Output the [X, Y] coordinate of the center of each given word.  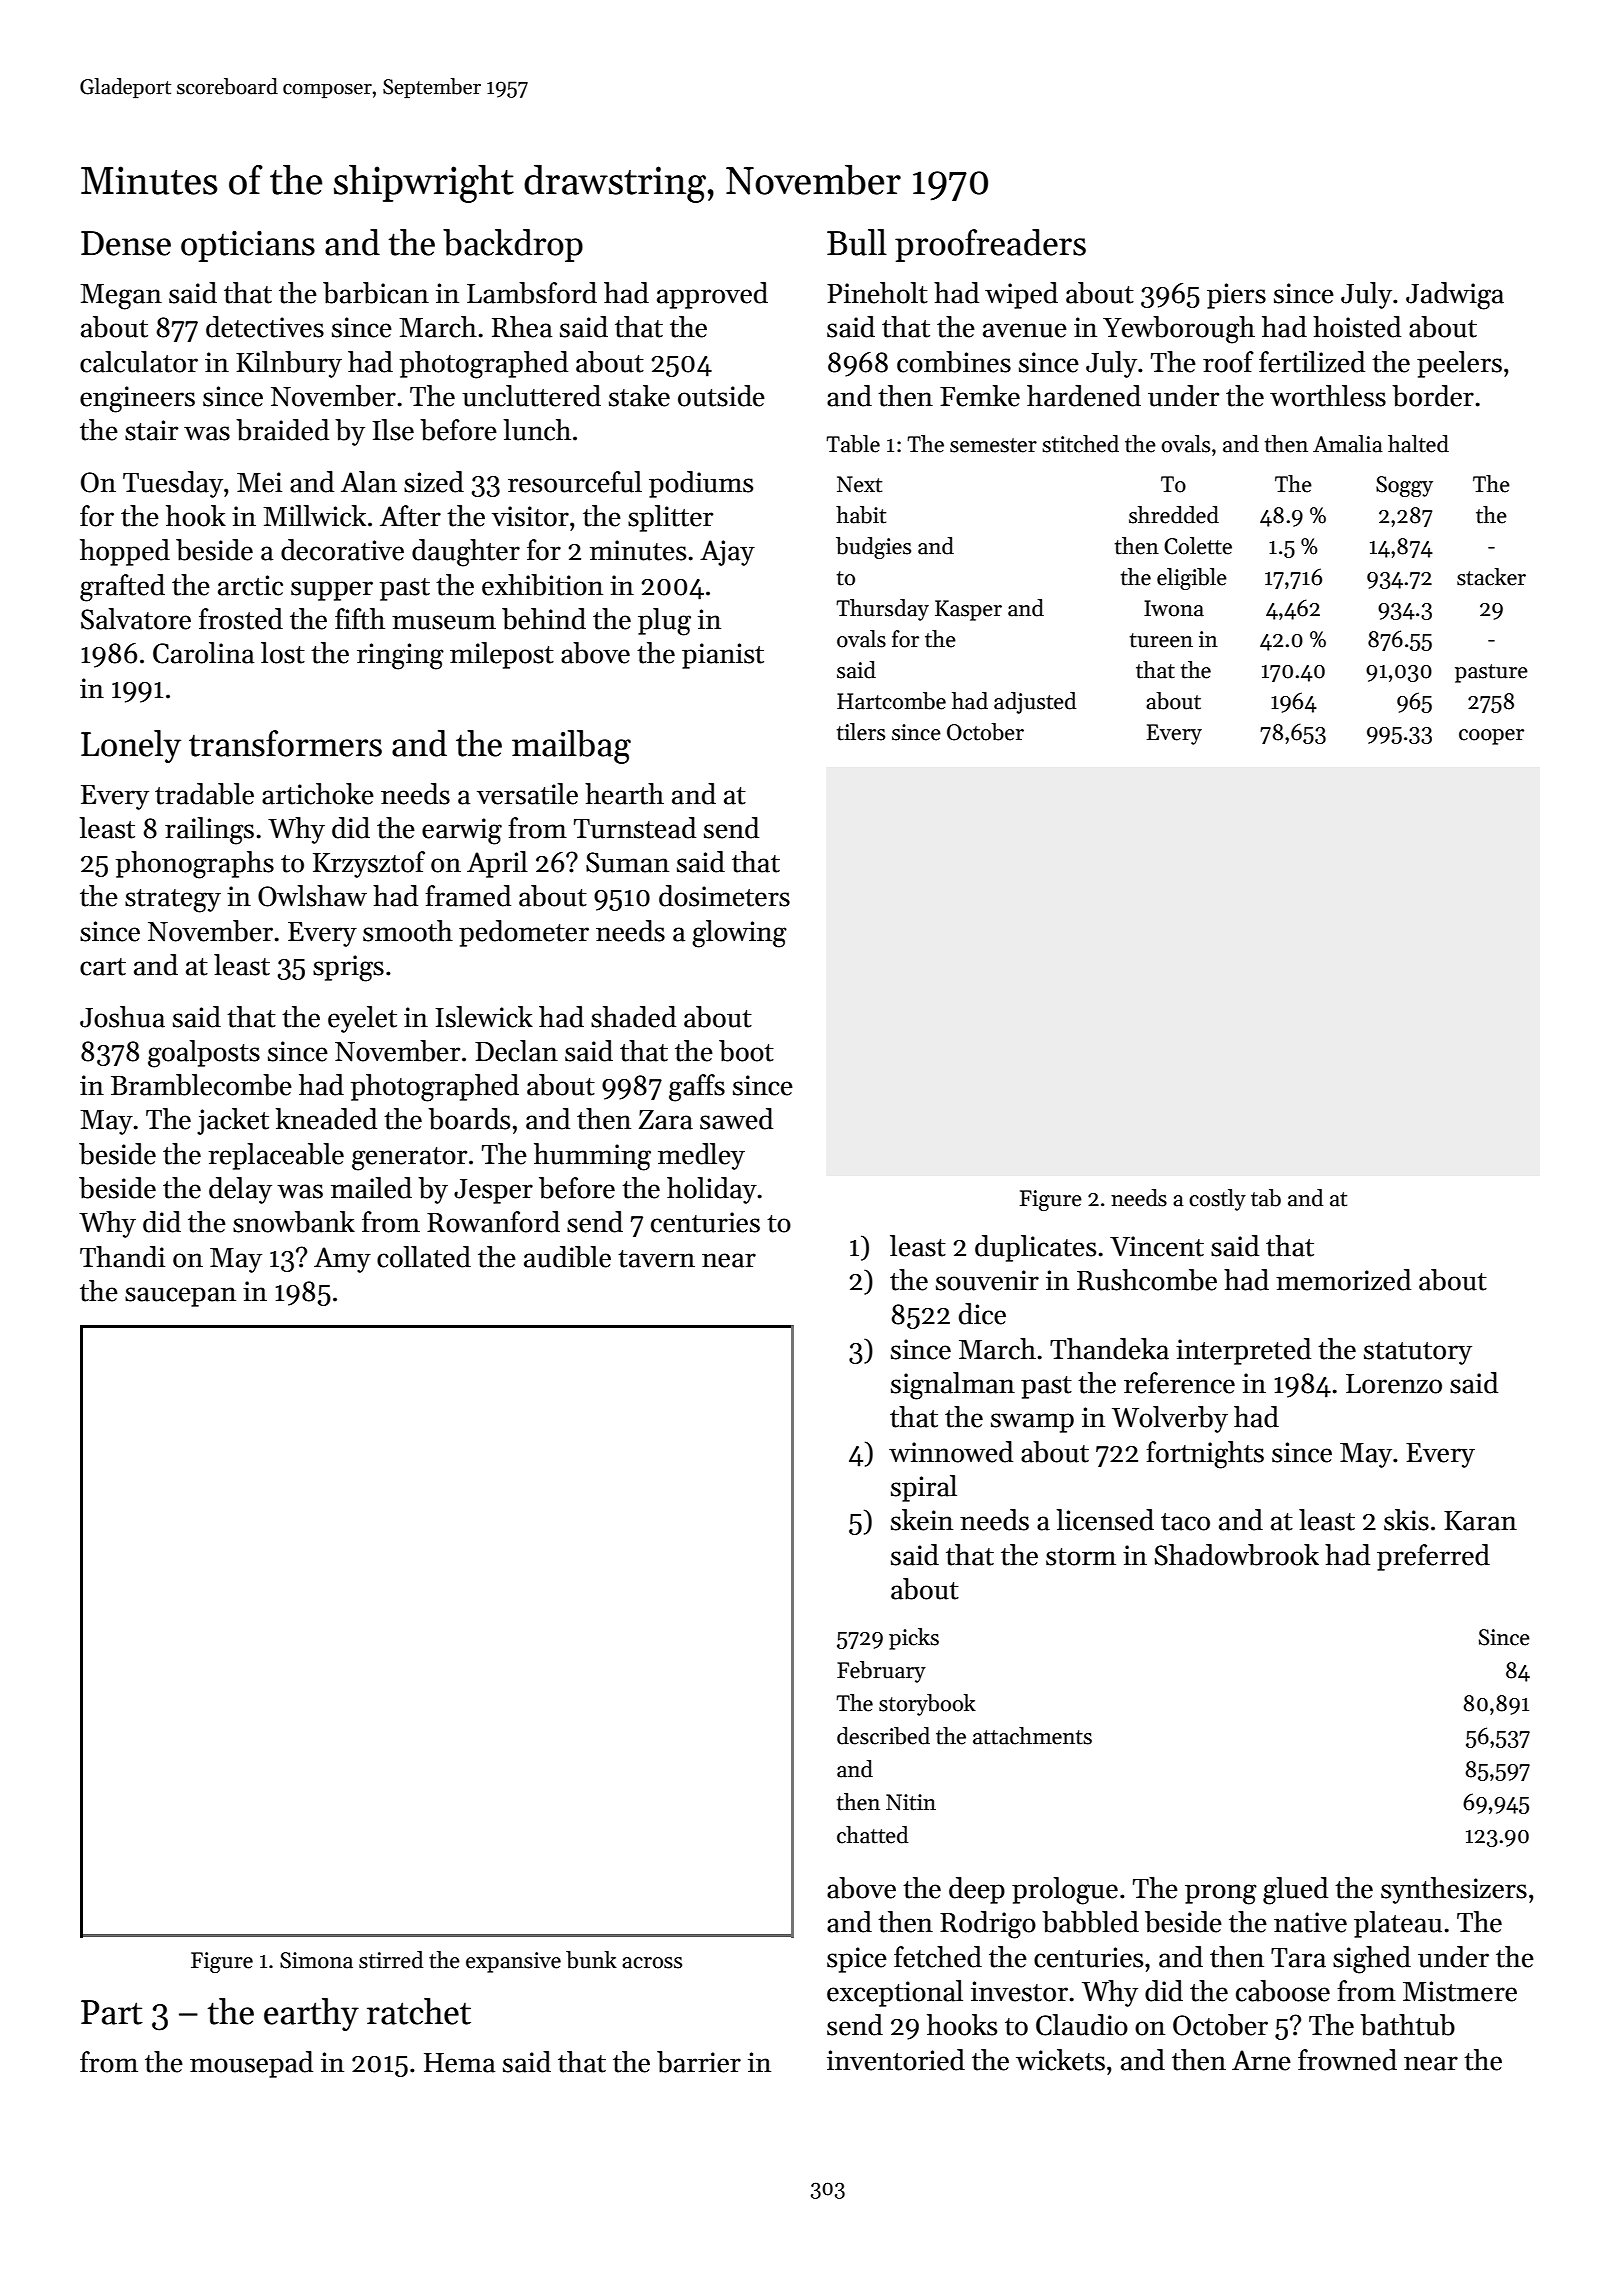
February [881, 1672]
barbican [376, 293]
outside [721, 396]
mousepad [251, 2064]
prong [1221, 1894]
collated [424, 1257]
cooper [1491, 737]
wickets [1060, 2060]
